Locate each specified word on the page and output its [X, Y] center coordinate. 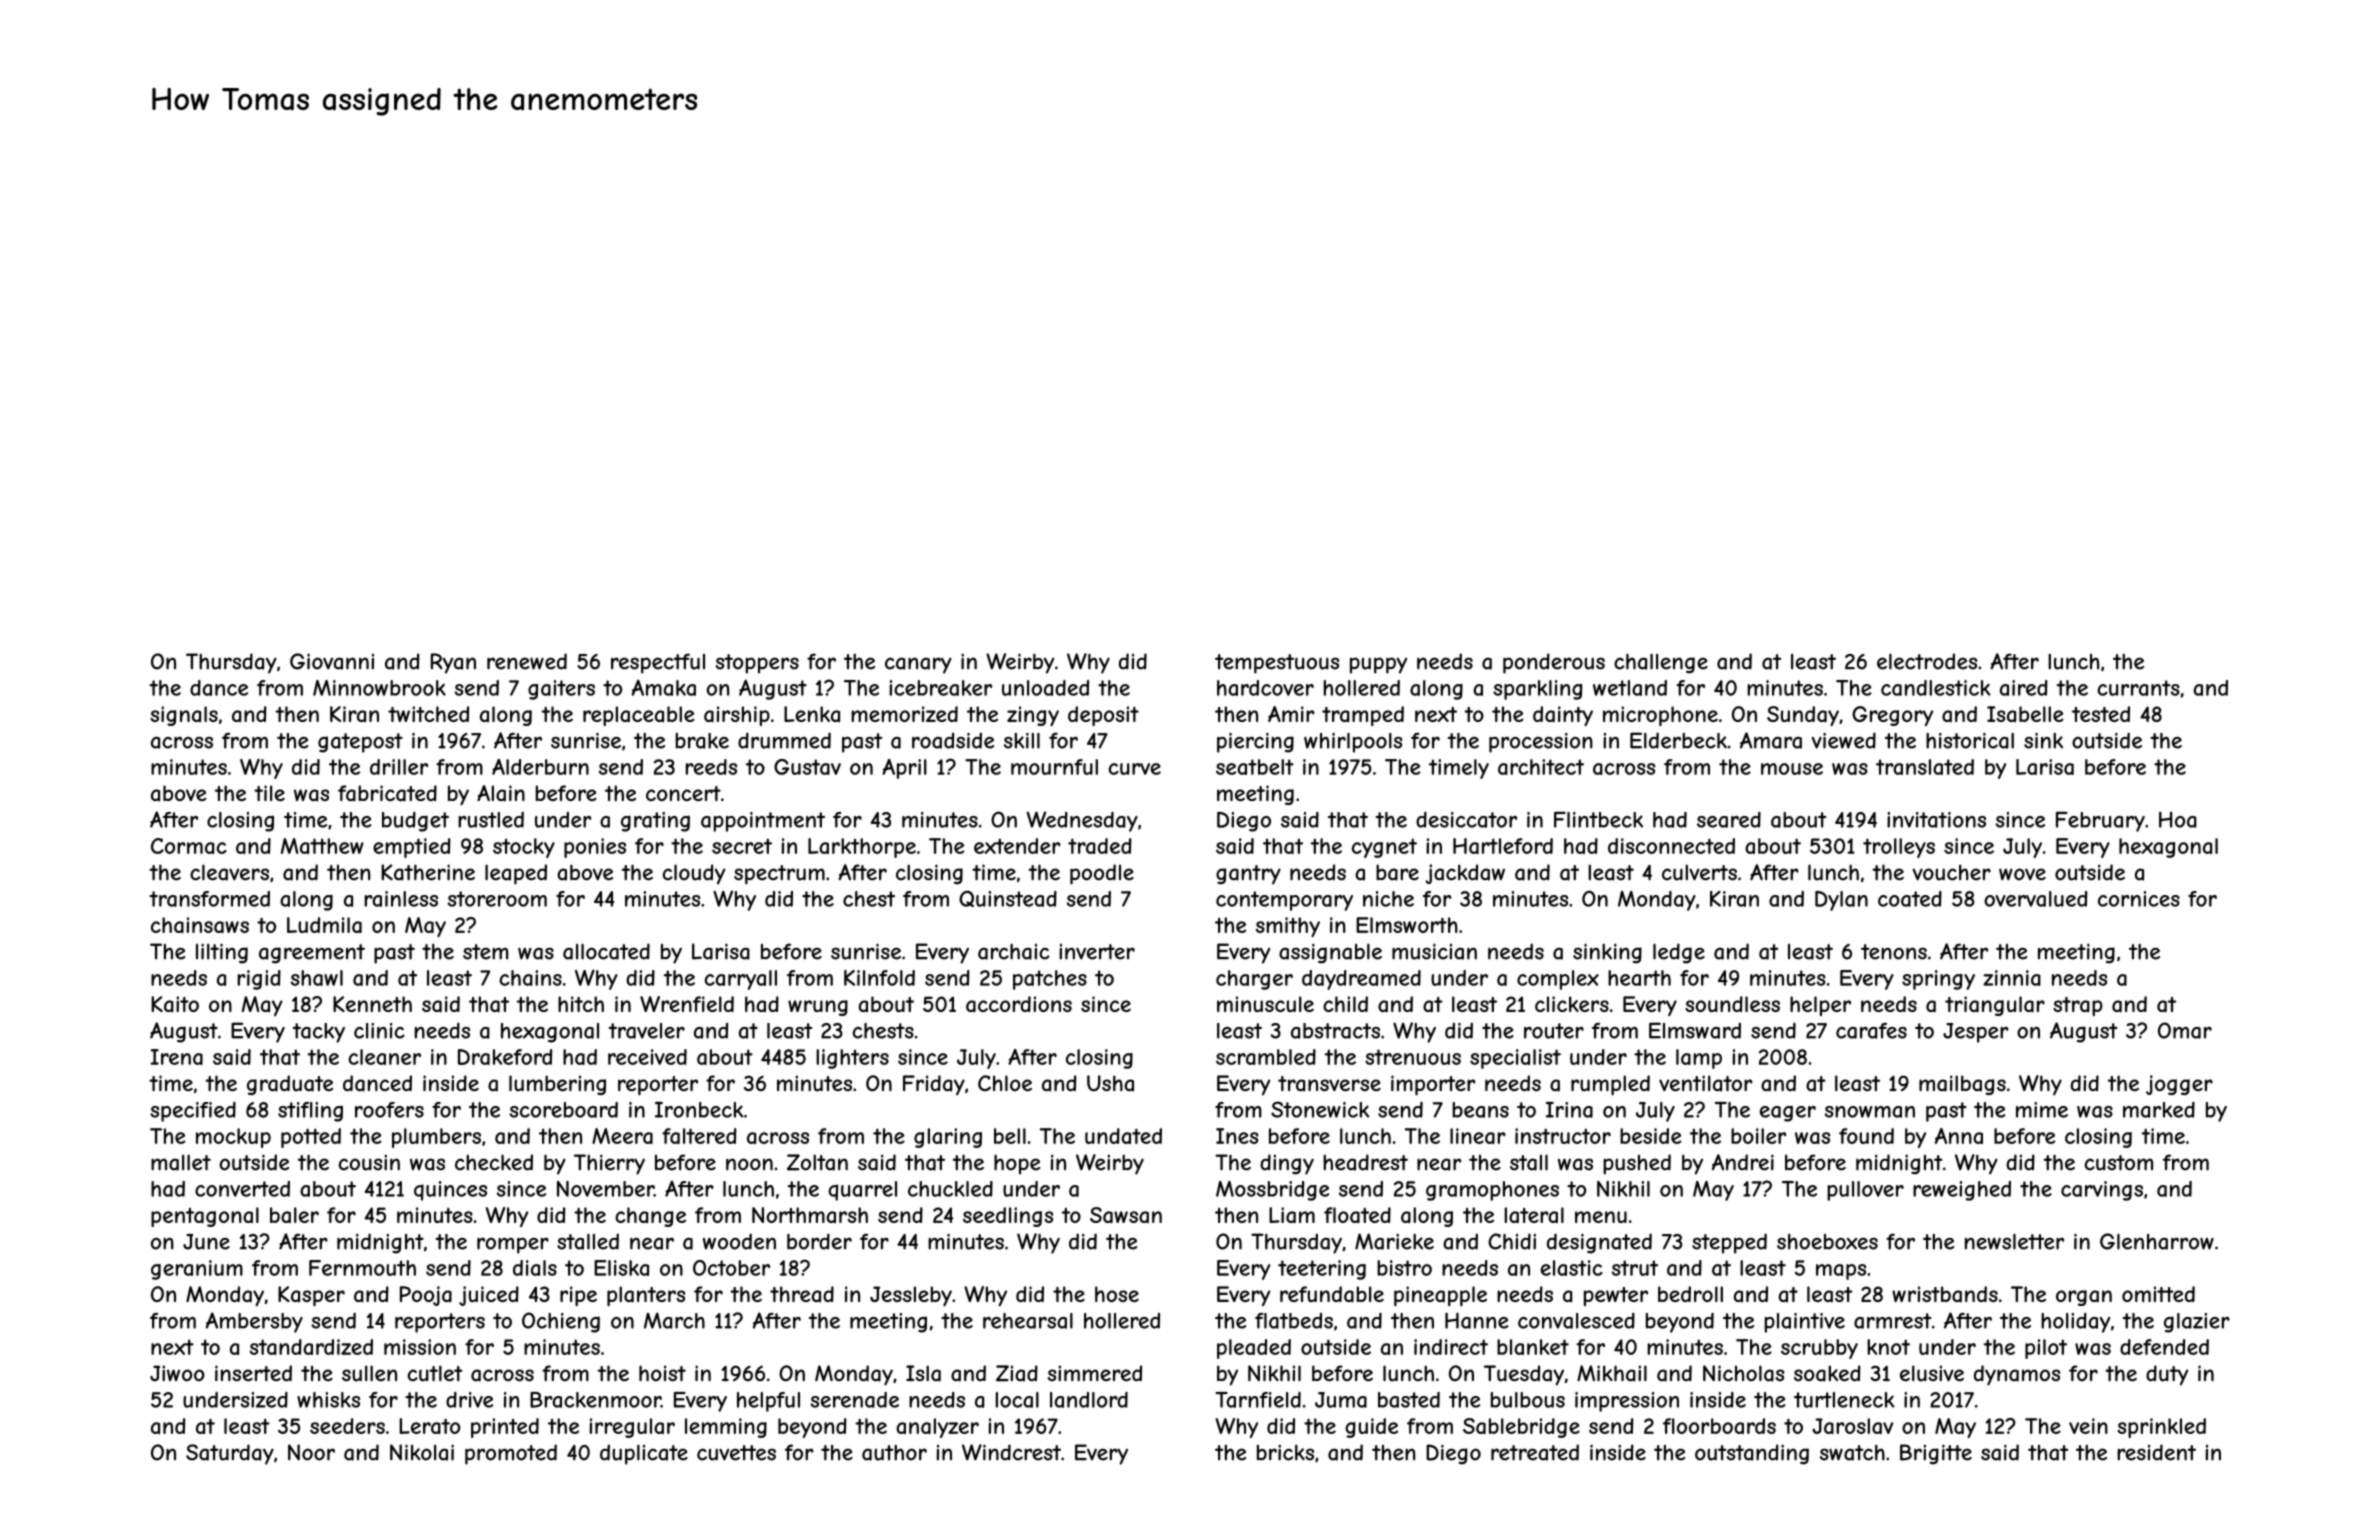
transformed [209, 899]
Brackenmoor [595, 1400]
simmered [1095, 1373]
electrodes [1927, 661]
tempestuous [1277, 664]
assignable [1330, 953]
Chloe [1005, 1083]
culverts [1699, 872]
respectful [658, 663]
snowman [1870, 1112]
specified [193, 1112]
